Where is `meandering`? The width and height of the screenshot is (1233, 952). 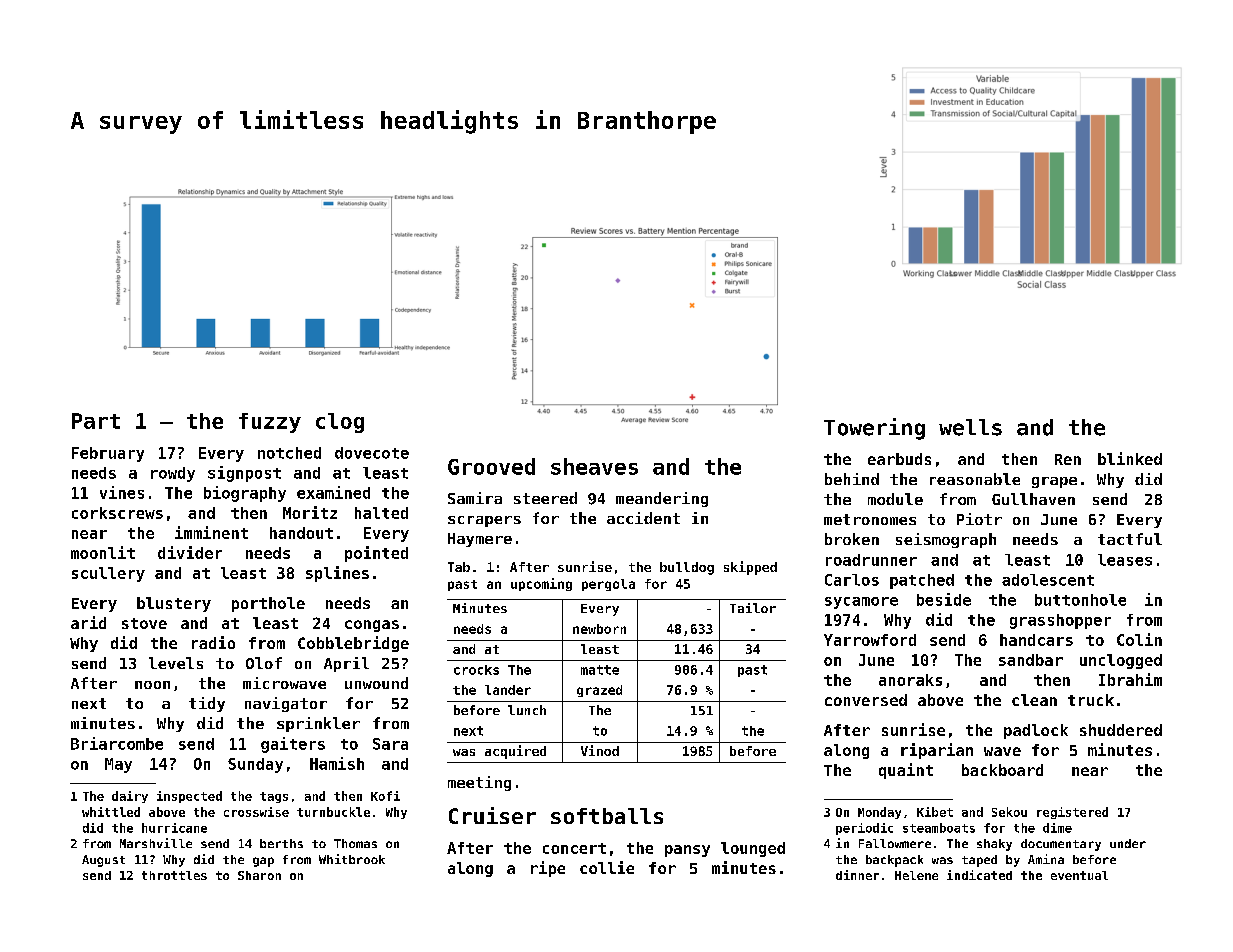 meandering is located at coordinates (662, 499).
